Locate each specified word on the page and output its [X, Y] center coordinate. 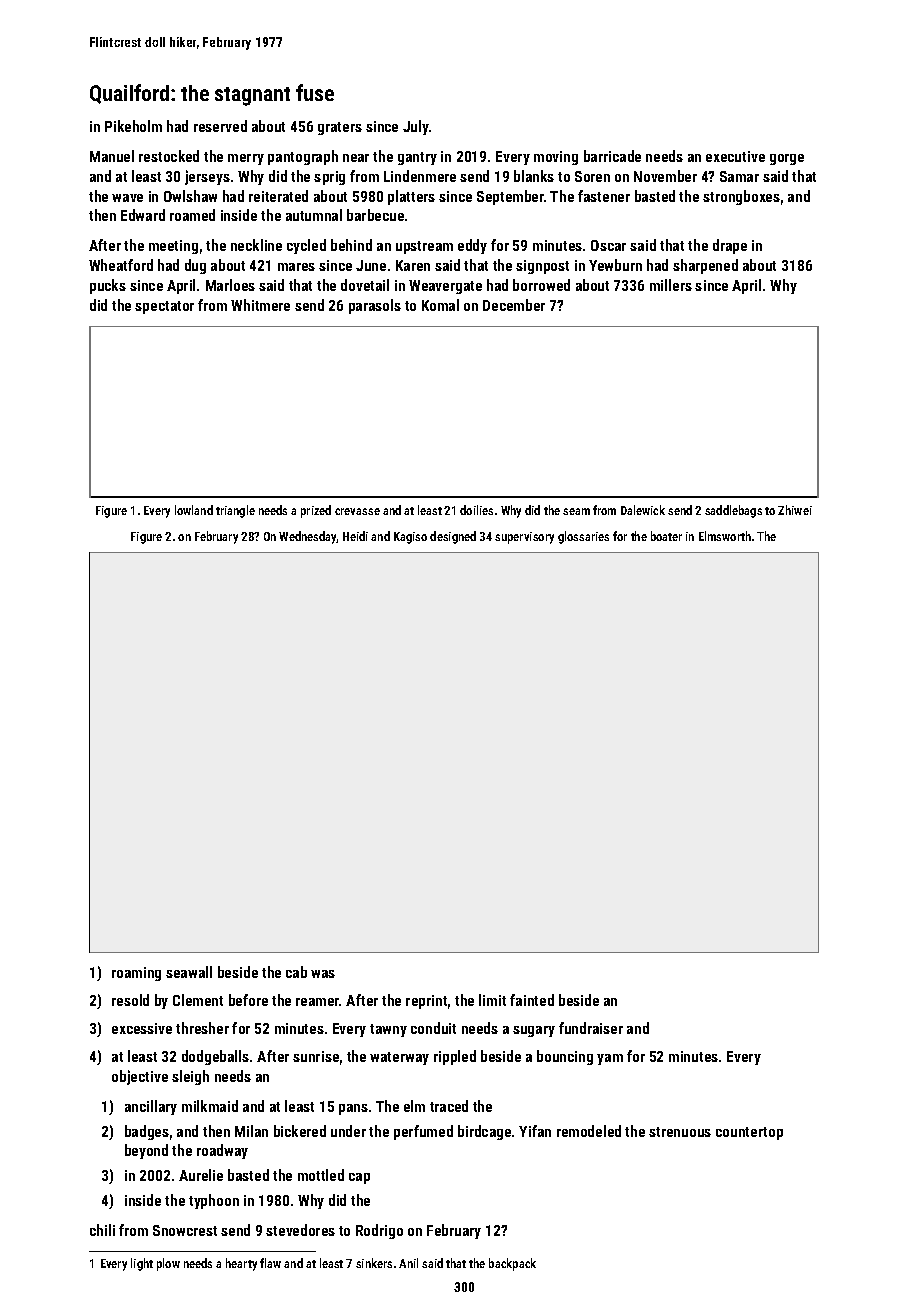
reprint [426, 1002]
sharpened [705, 266]
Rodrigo [379, 1231]
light [142, 1264]
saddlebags [733, 511]
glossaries [583, 537]
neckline [256, 245]
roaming [136, 974]
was [323, 974]
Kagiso [410, 538]
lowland [194, 510]
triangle [235, 511]
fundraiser [591, 1028]
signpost [542, 267]
